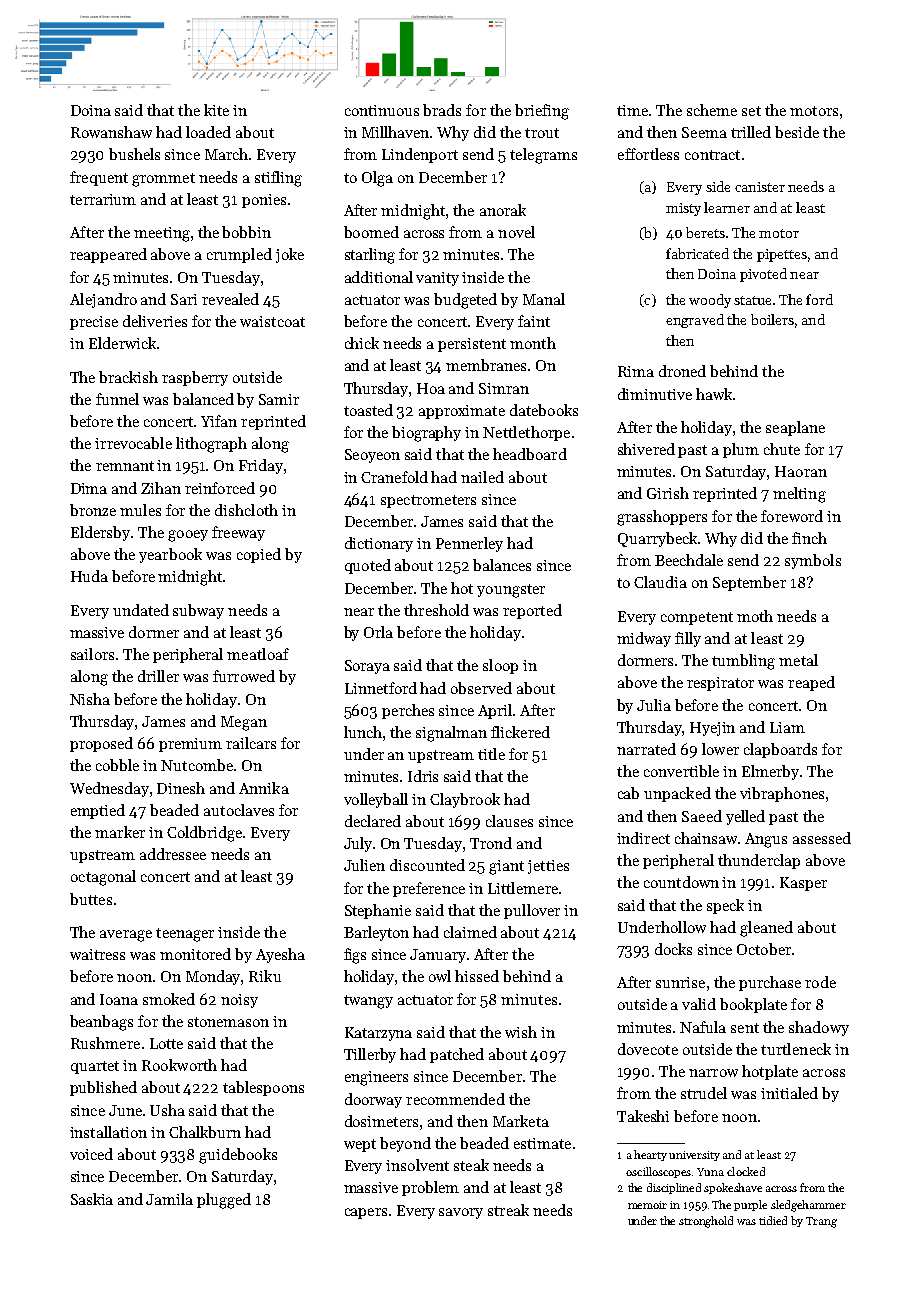 This screenshot has width=924, height=1308. What do you see at coordinates (101, 744) in the screenshot?
I see `proposed` at bounding box center [101, 744].
